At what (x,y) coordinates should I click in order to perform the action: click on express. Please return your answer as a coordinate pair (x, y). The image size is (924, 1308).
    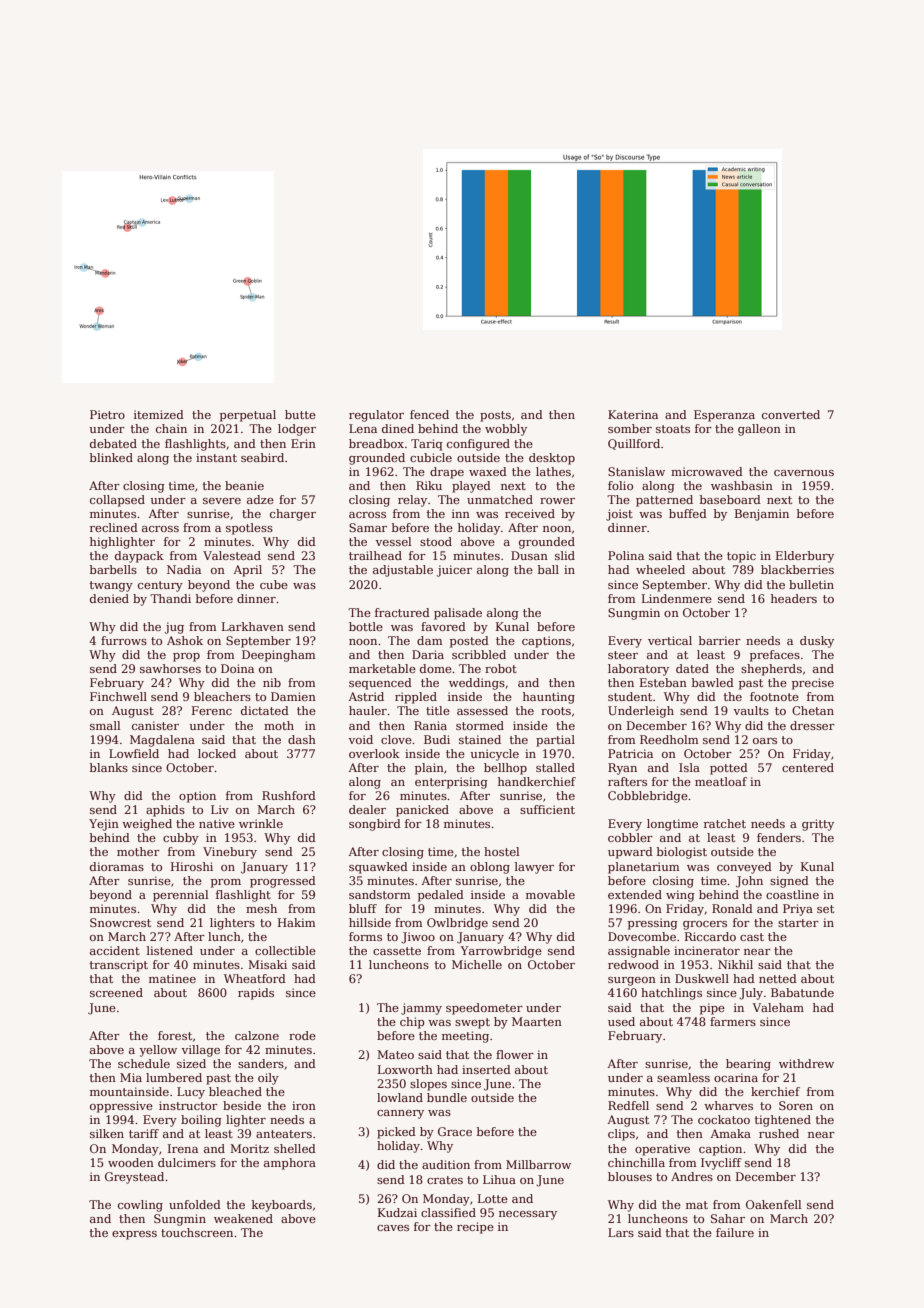
    Looking at the image, I should click on (134, 1235).
